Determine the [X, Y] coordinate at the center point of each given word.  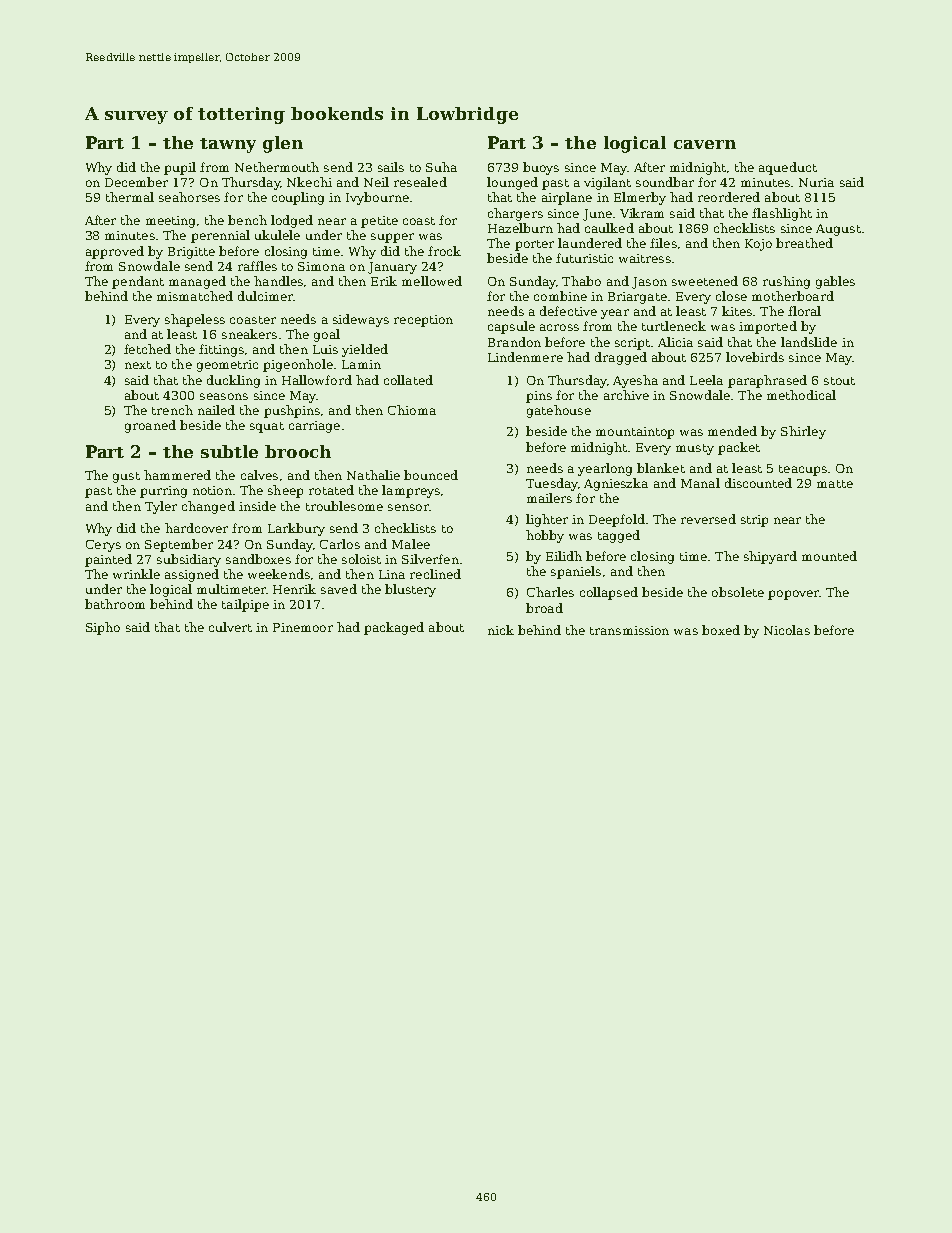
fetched [147, 349]
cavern [705, 144]
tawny [228, 145]
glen [283, 144]
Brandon [514, 342]
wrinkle [136, 574]
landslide [809, 342]
